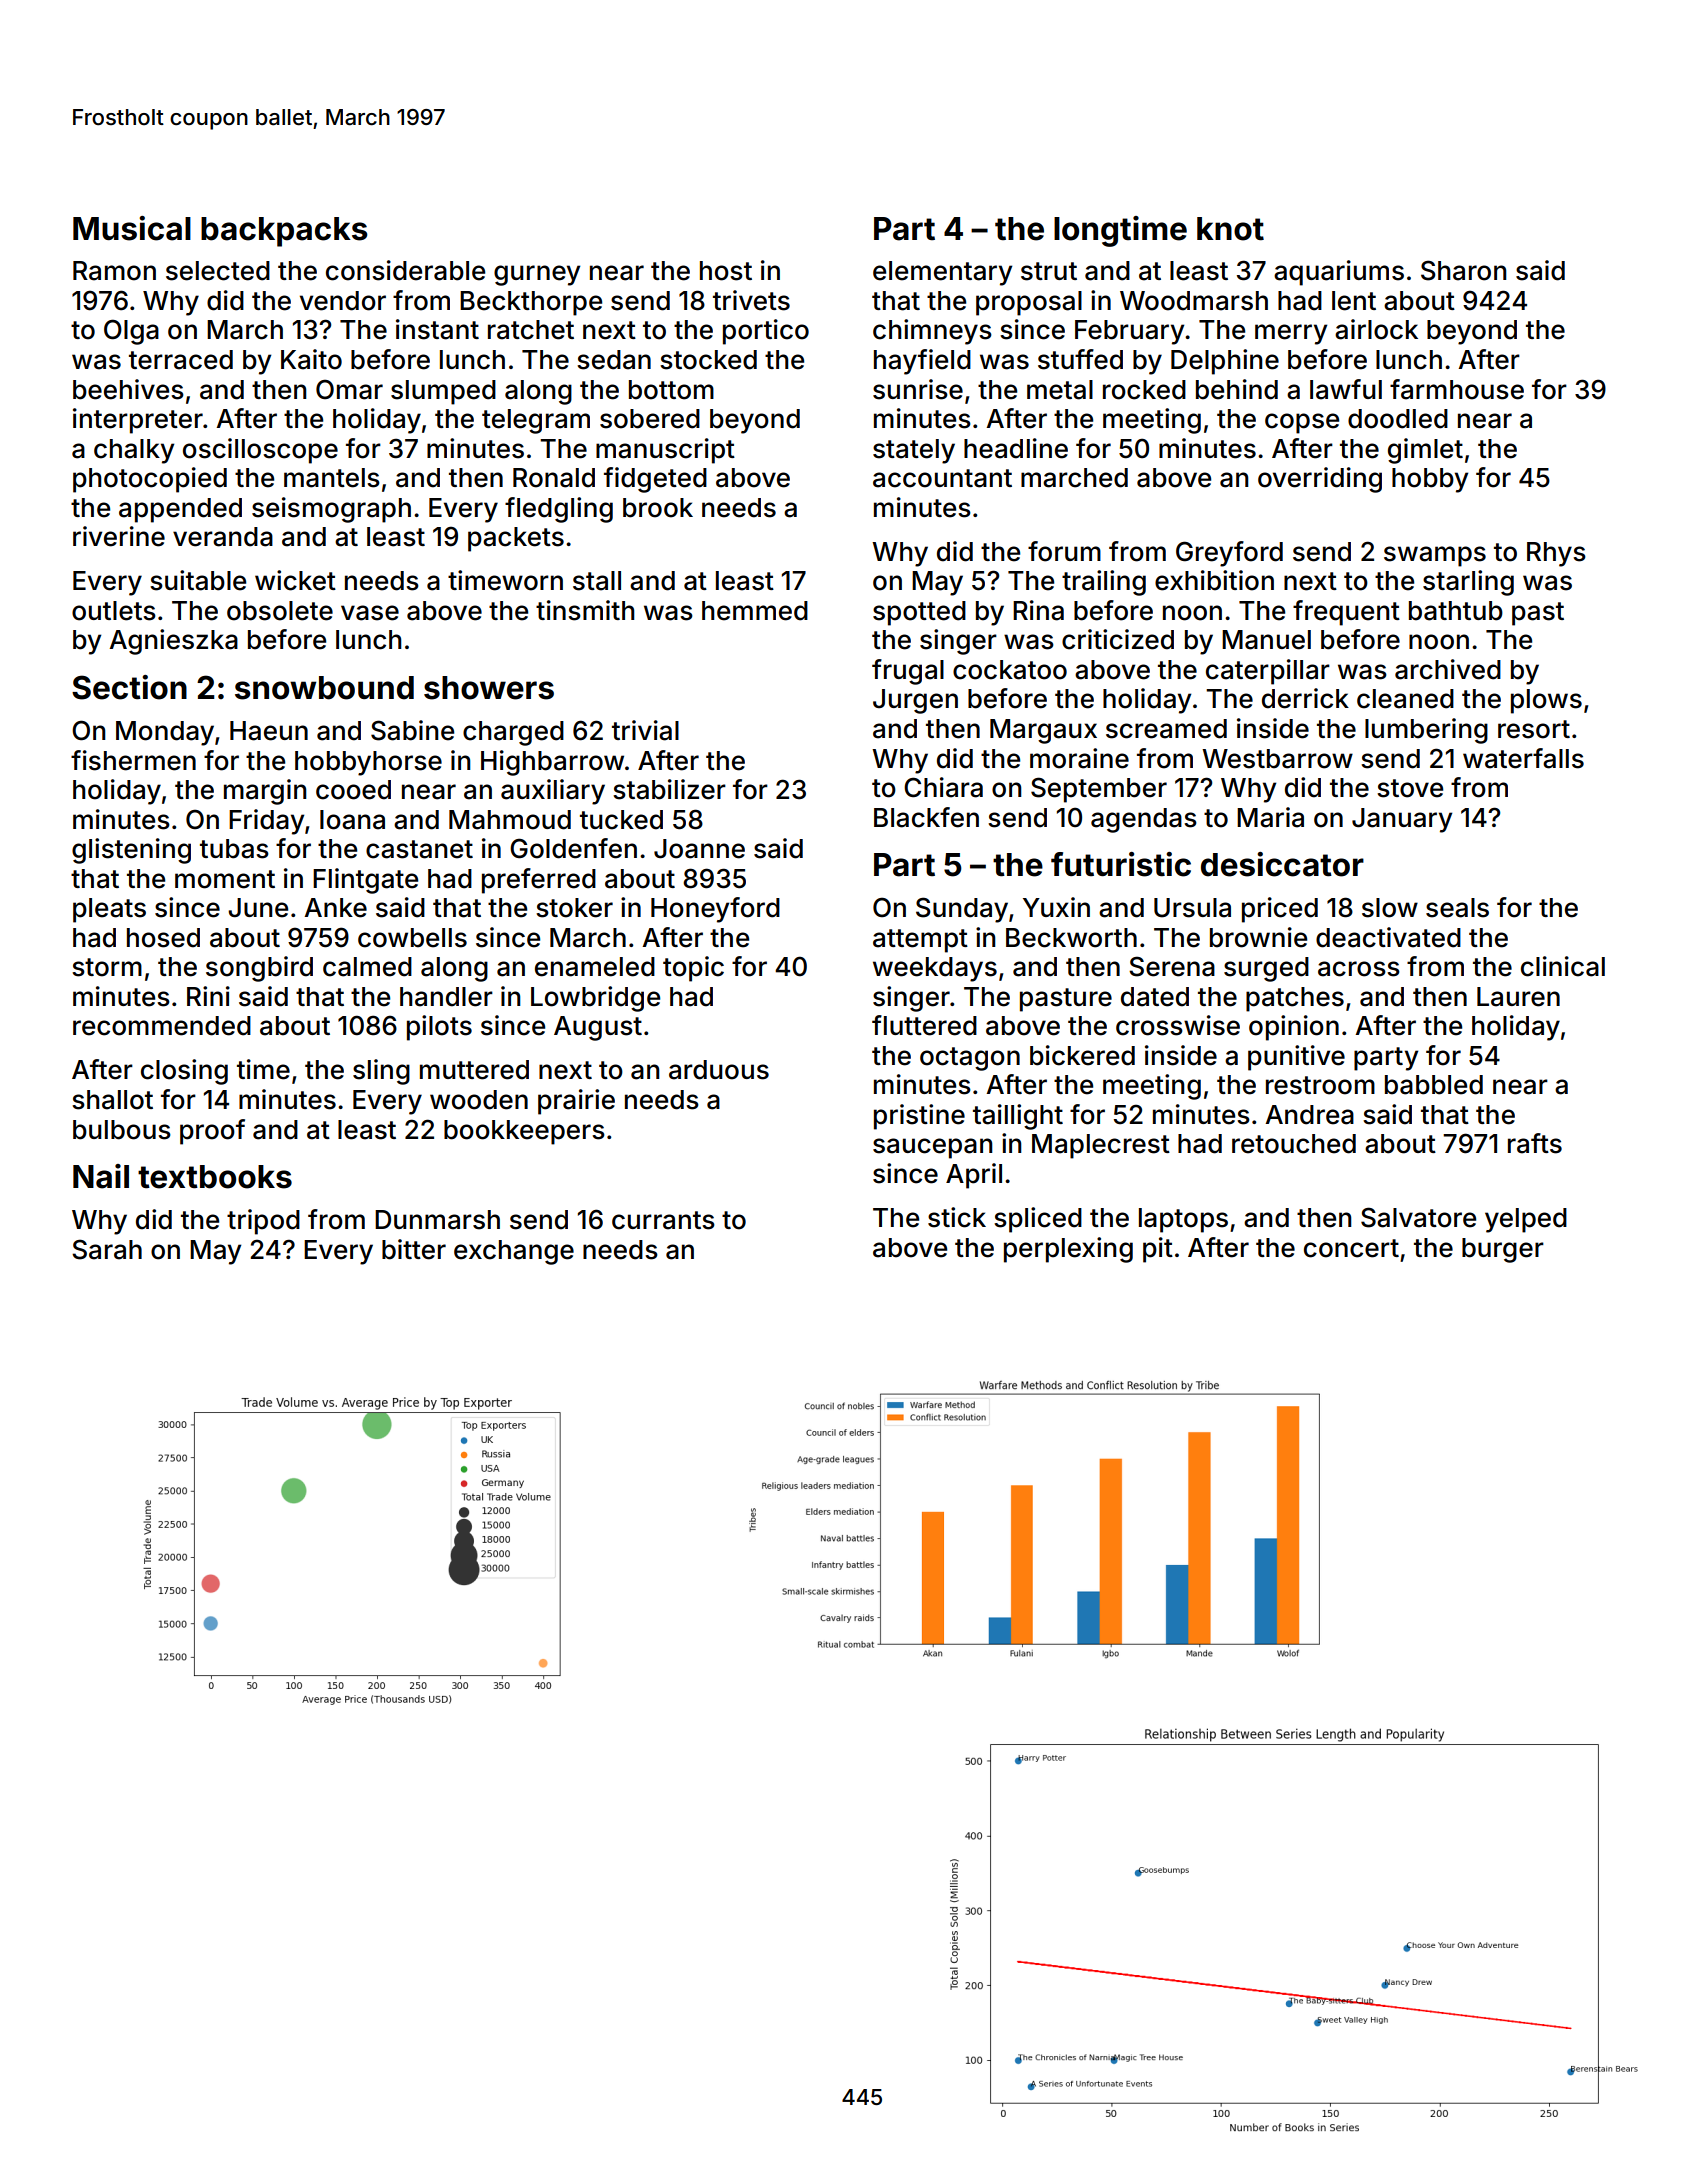  Describe the element at coordinates (693, 969) in the page. I see `topic` at that location.
